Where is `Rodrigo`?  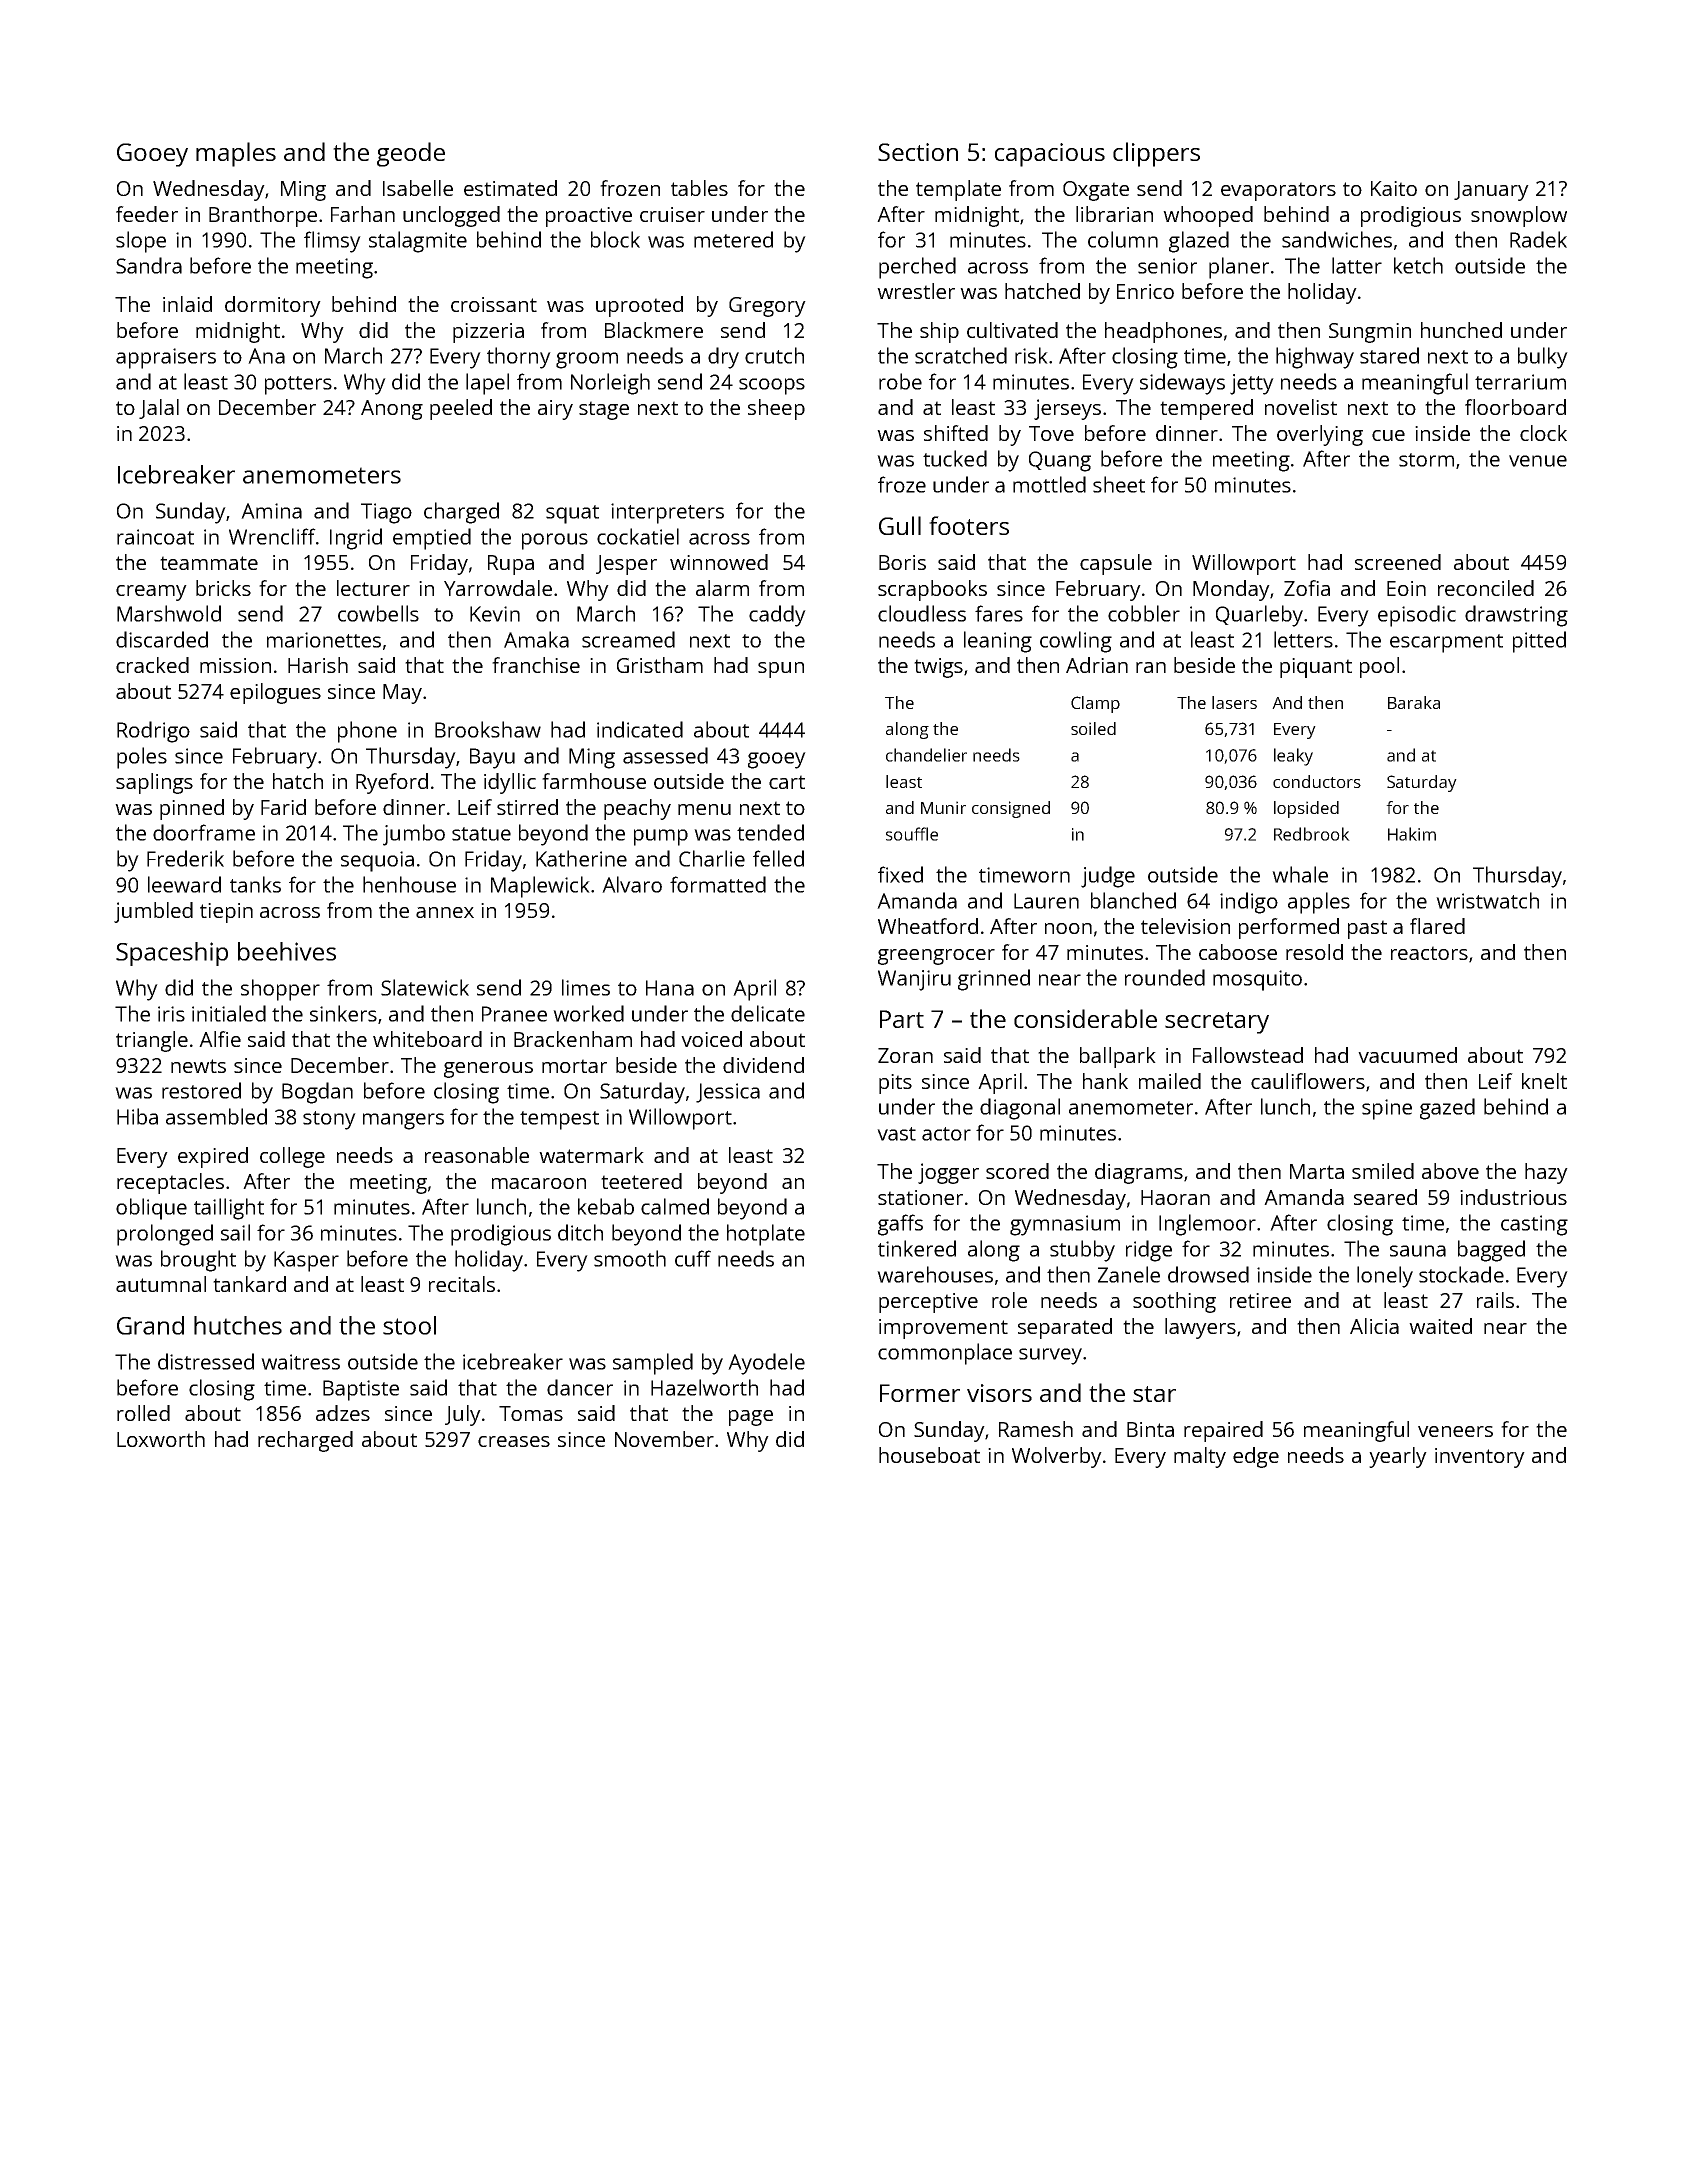 Rodrigo is located at coordinates (153, 732).
